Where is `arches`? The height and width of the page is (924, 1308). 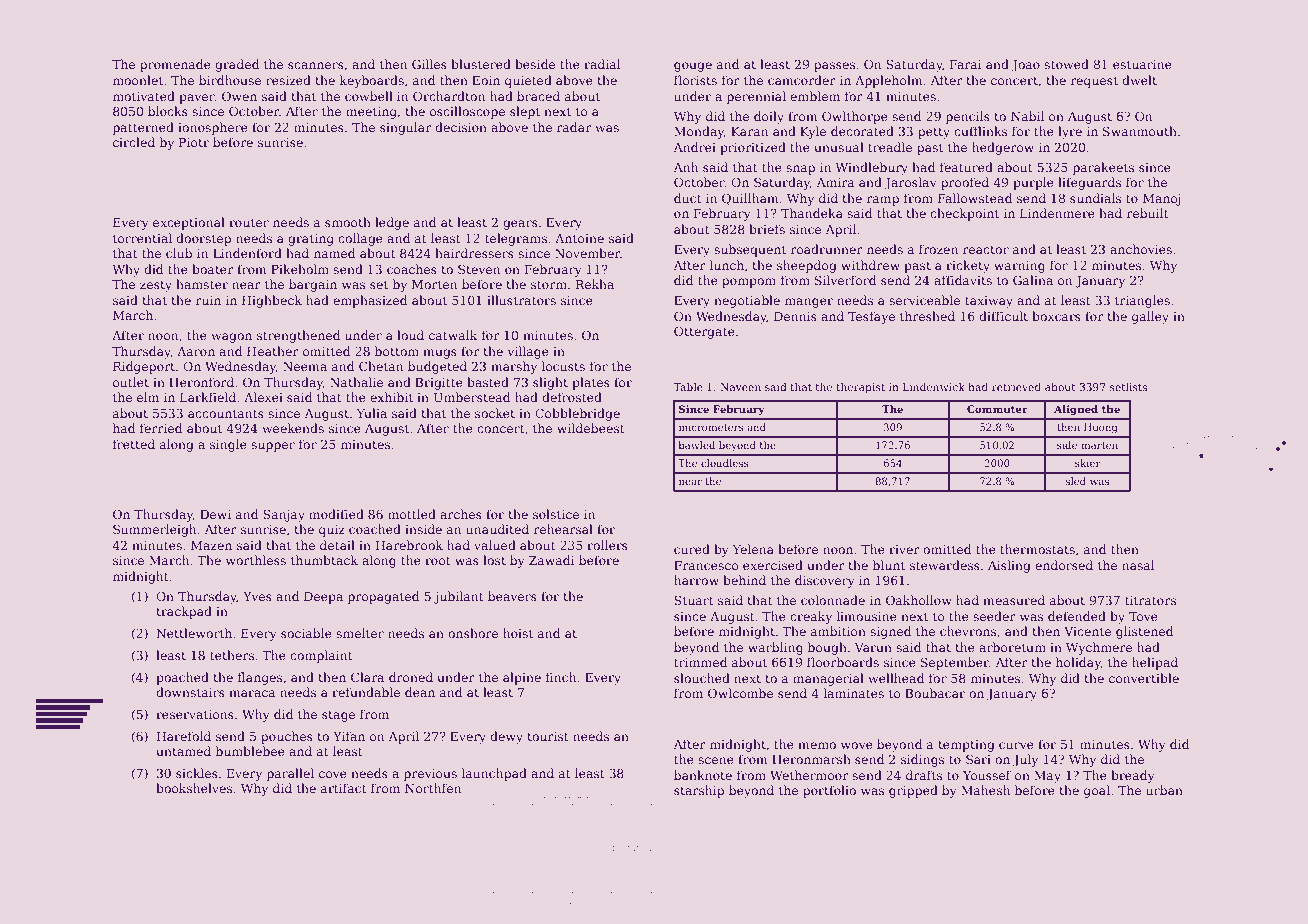
arches is located at coordinates (461, 514).
